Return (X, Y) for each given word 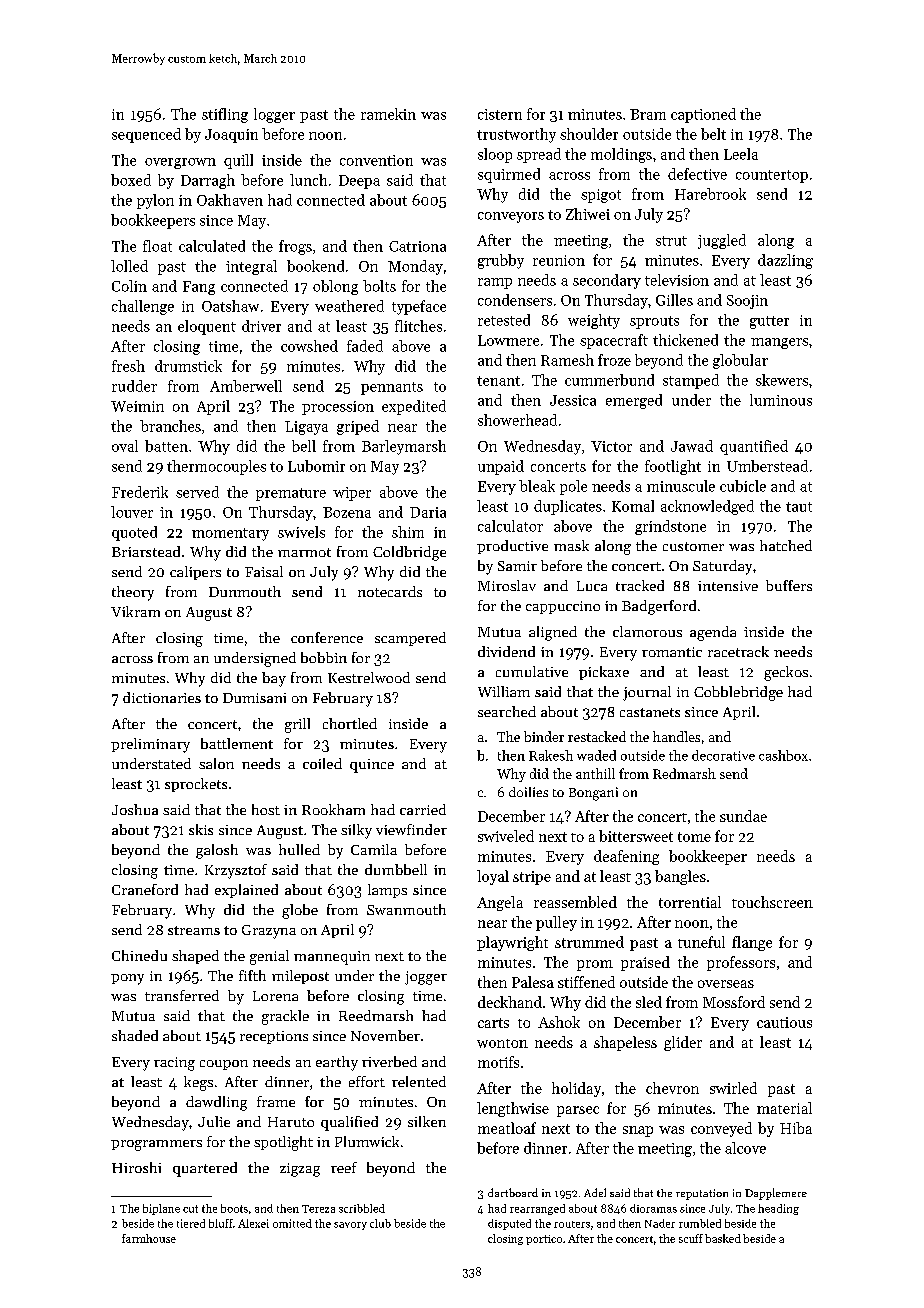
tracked (640, 585)
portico (544, 1240)
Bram (648, 114)
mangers (779, 343)
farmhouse (149, 1238)
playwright (512, 943)
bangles (680, 877)
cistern (500, 114)
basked (723, 1238)
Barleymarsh (404, 447)
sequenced (146, 135)
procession (338, 408)
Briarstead (146, 551)
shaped (195, 957)
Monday (415, 267)
